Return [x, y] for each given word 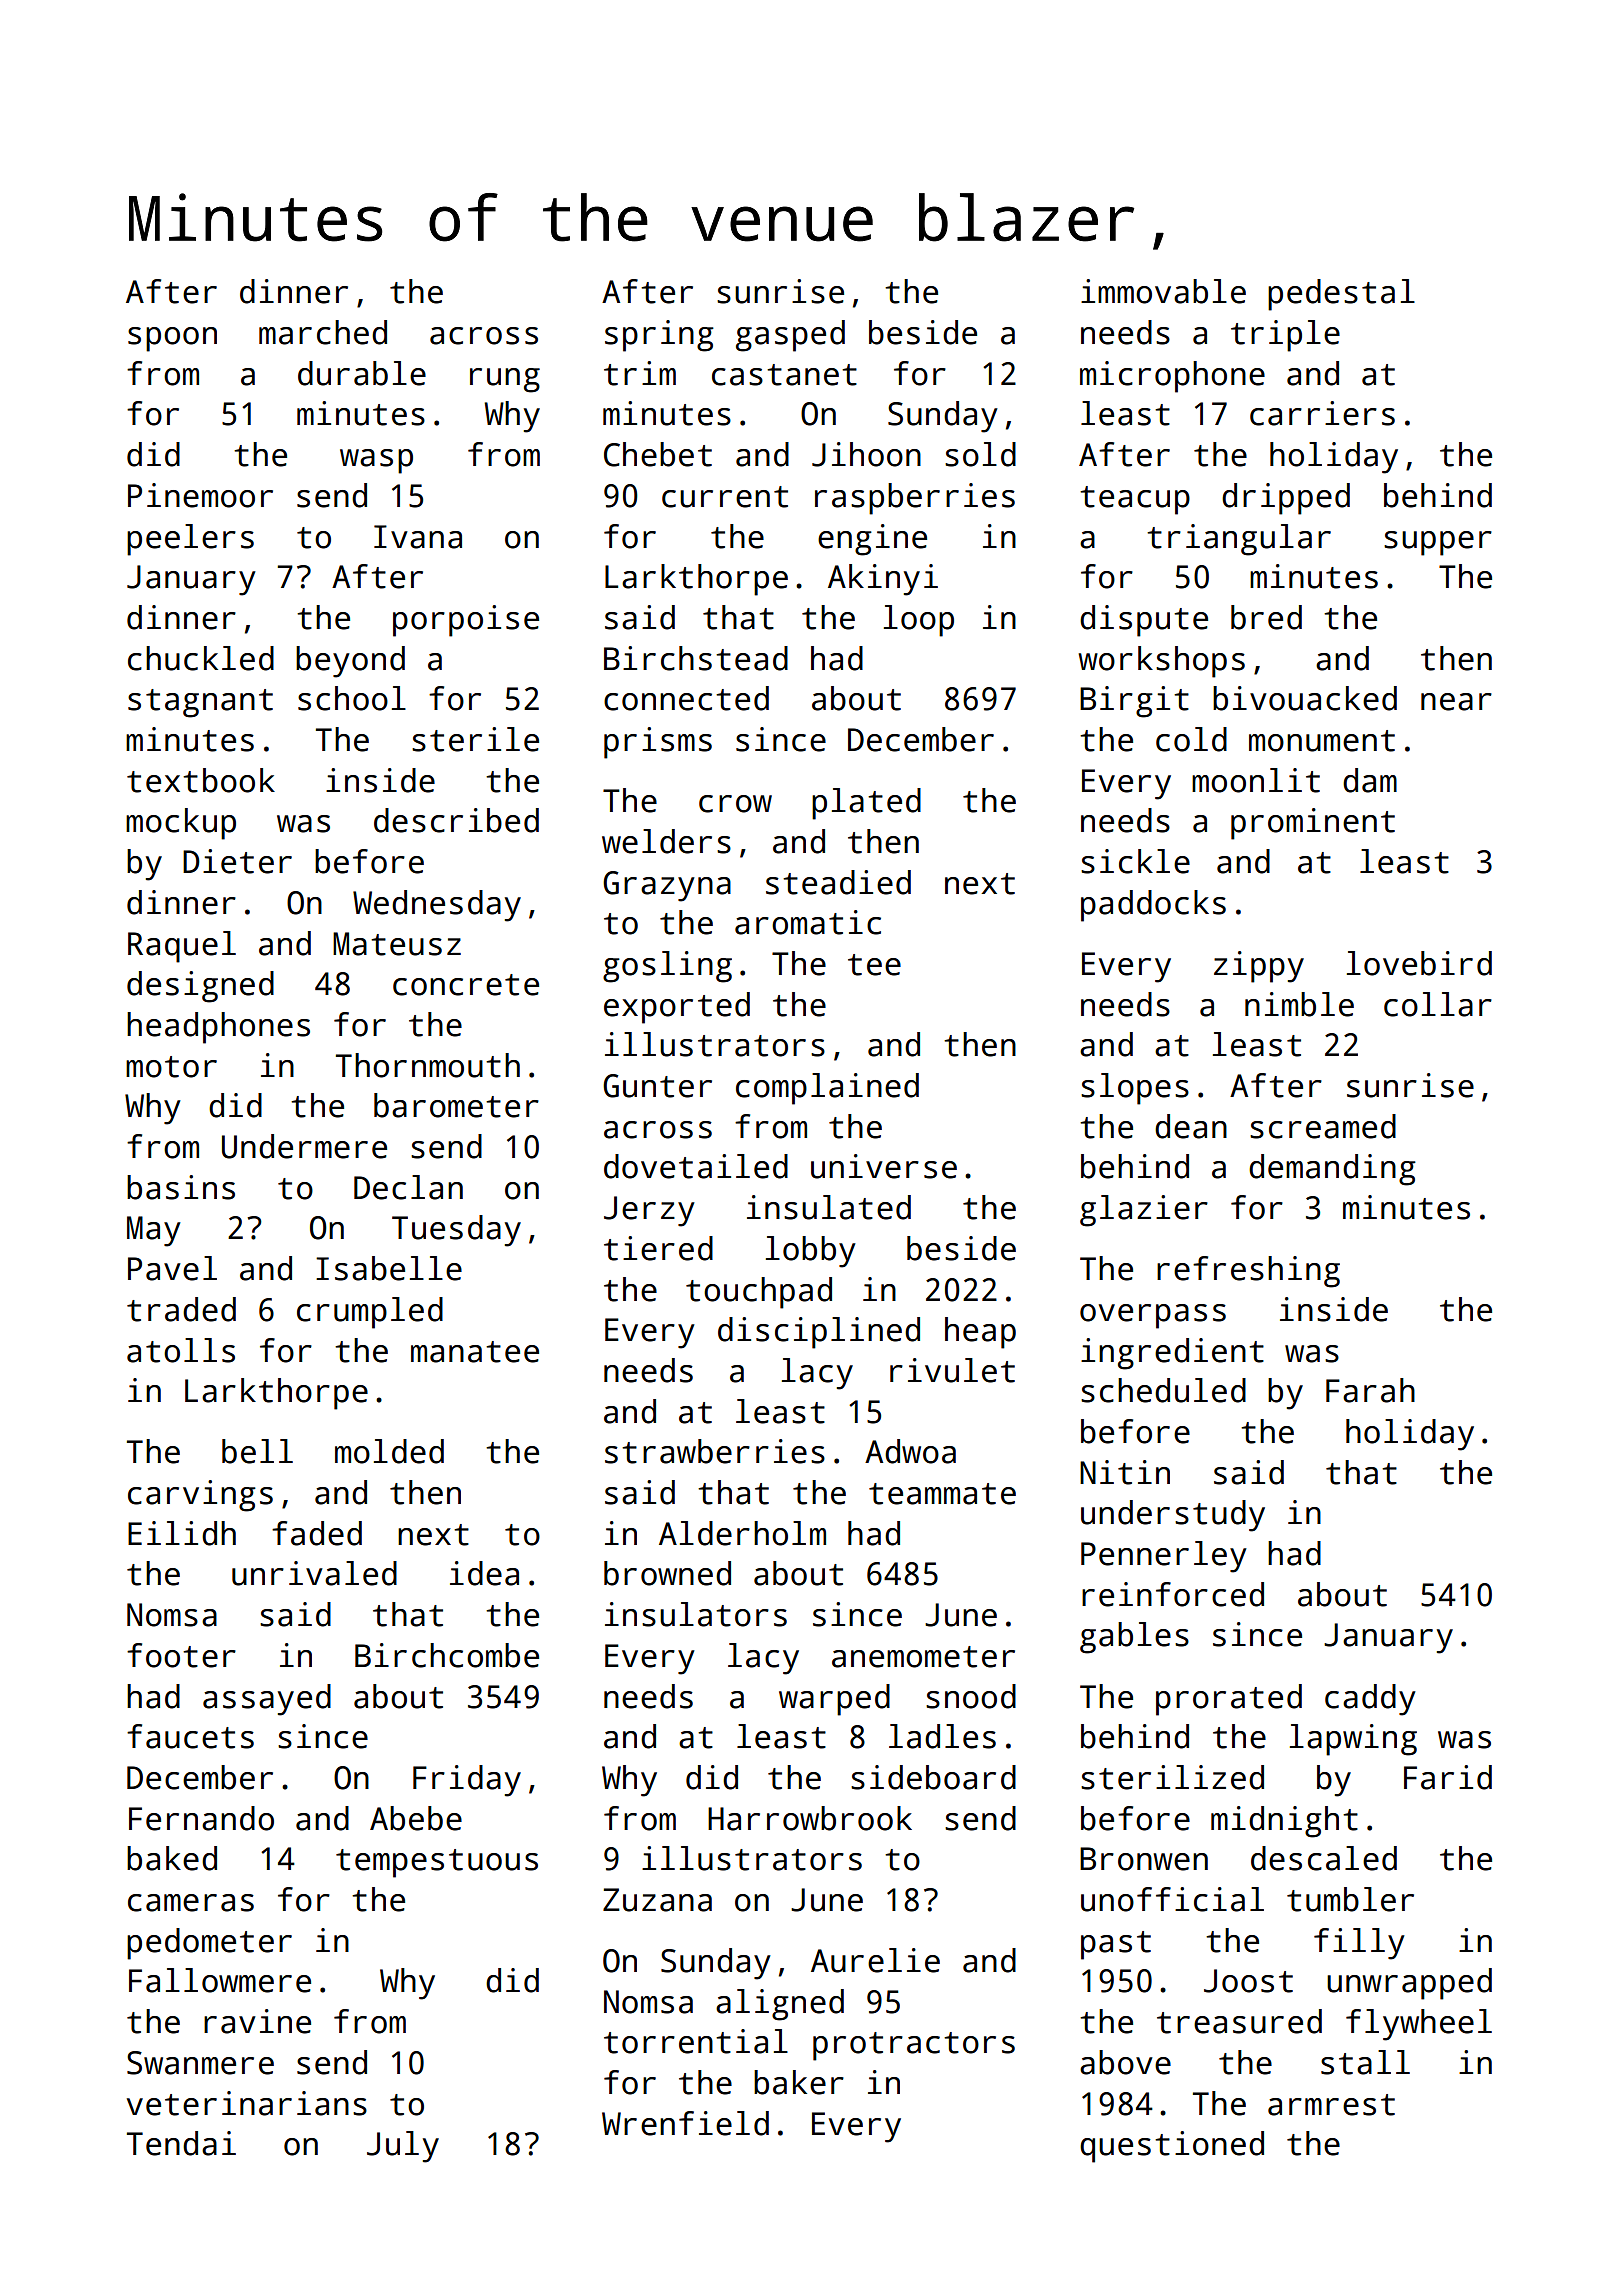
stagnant [200, 703]
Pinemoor [200, 495]
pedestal [1341, 295]
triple [1285, 336]
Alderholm [742, 1533]
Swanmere [200, 2063]
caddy [1370, 1700]
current [725, 497]
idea [484, 1573]
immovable [1163, 291]
